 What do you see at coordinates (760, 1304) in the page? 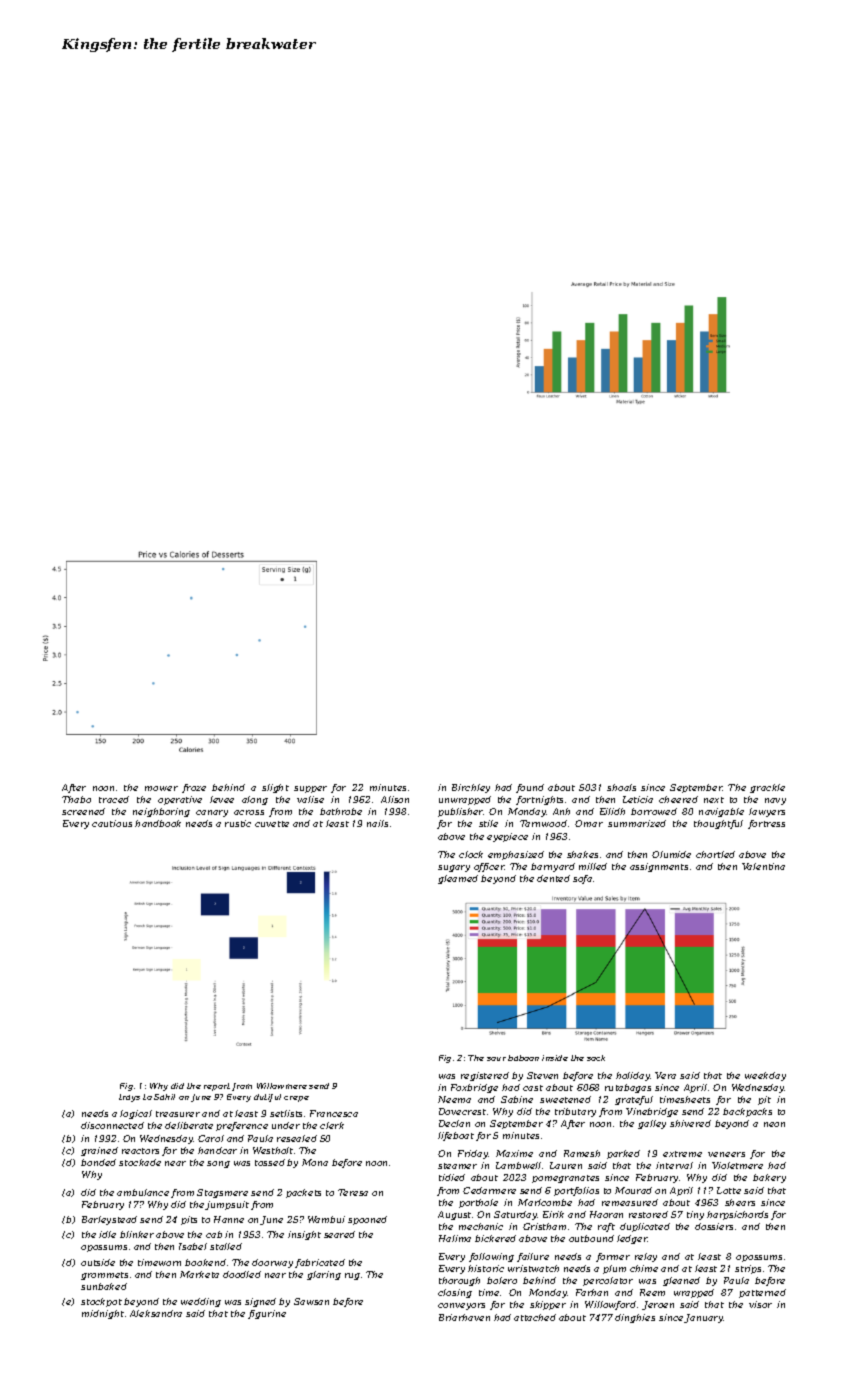
I see `visor` at bounding box center [760, 1304].
